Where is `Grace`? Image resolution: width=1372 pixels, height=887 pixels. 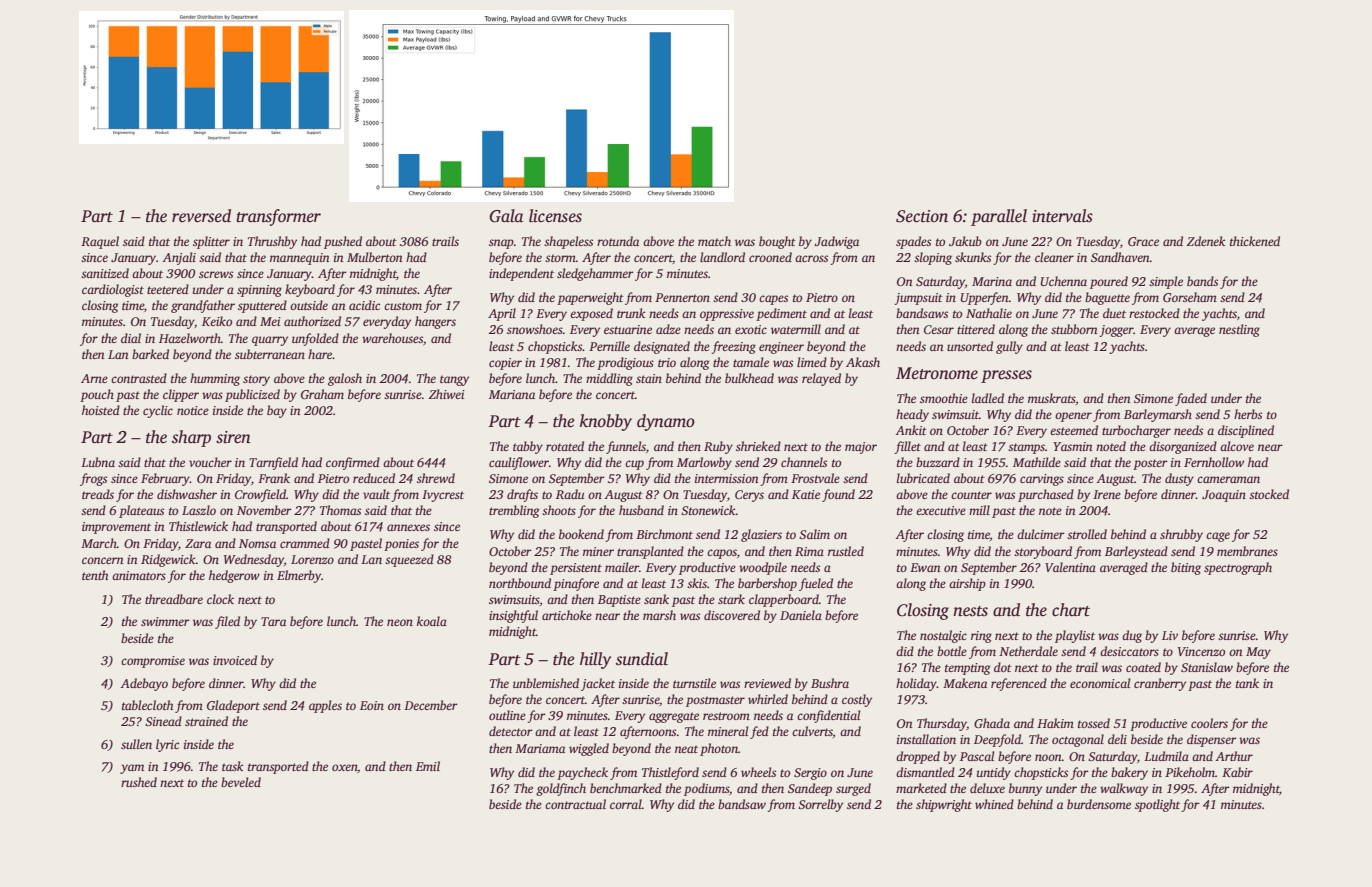 Grace is located at coordinates (1143, 241).
